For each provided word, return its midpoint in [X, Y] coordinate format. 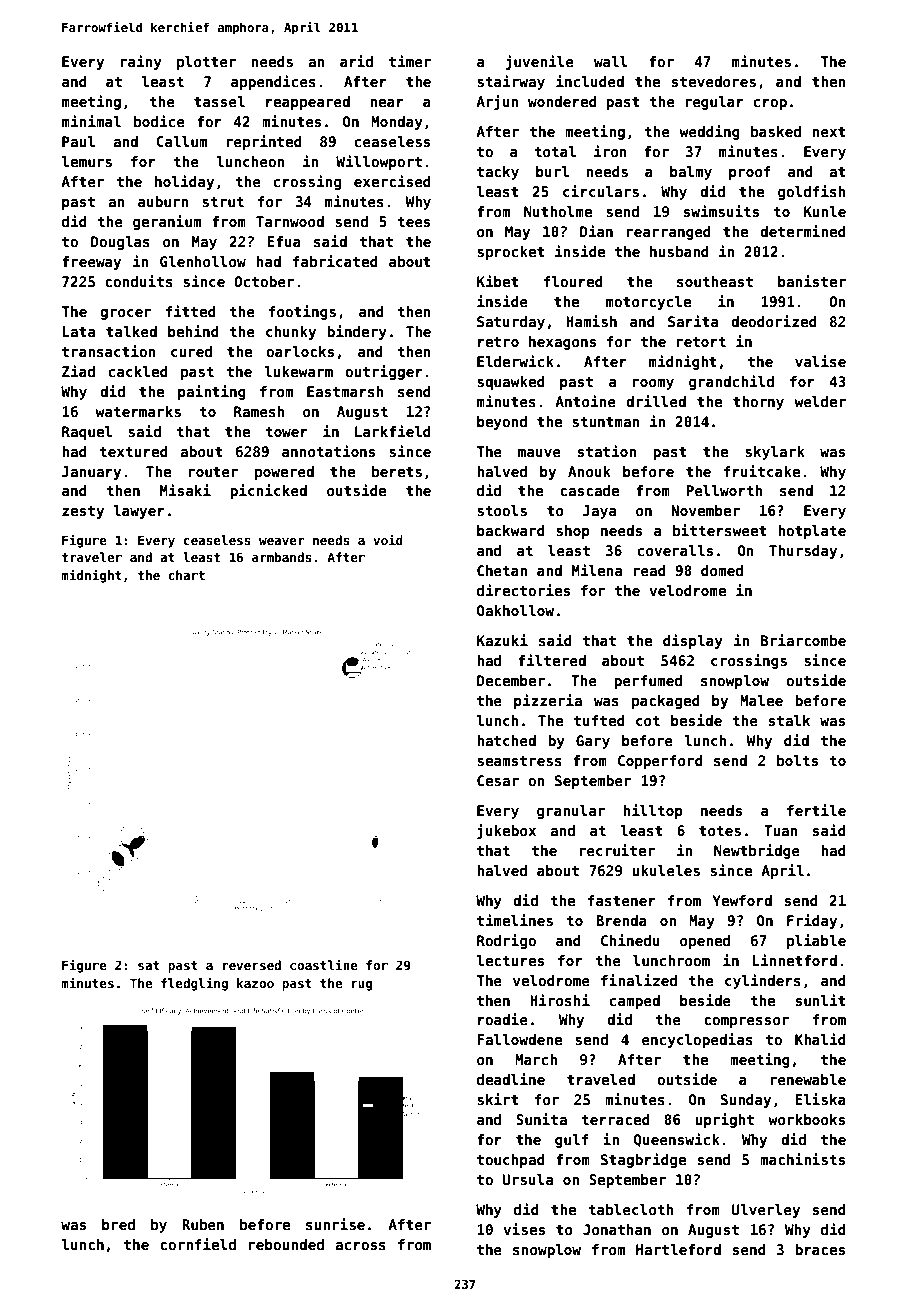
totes [720, 831]
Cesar [498, 780]
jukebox [506, 831]
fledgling [194, 984]
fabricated [335, 261]
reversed [251, 965]
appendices [273, 82]
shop [573, 532]
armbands [282, 557]
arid [356, 61]
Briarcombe [803, 640]
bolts [797, 760]
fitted [191, 311]
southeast [715, 281]
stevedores [714, 81]
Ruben [203, 1224]
